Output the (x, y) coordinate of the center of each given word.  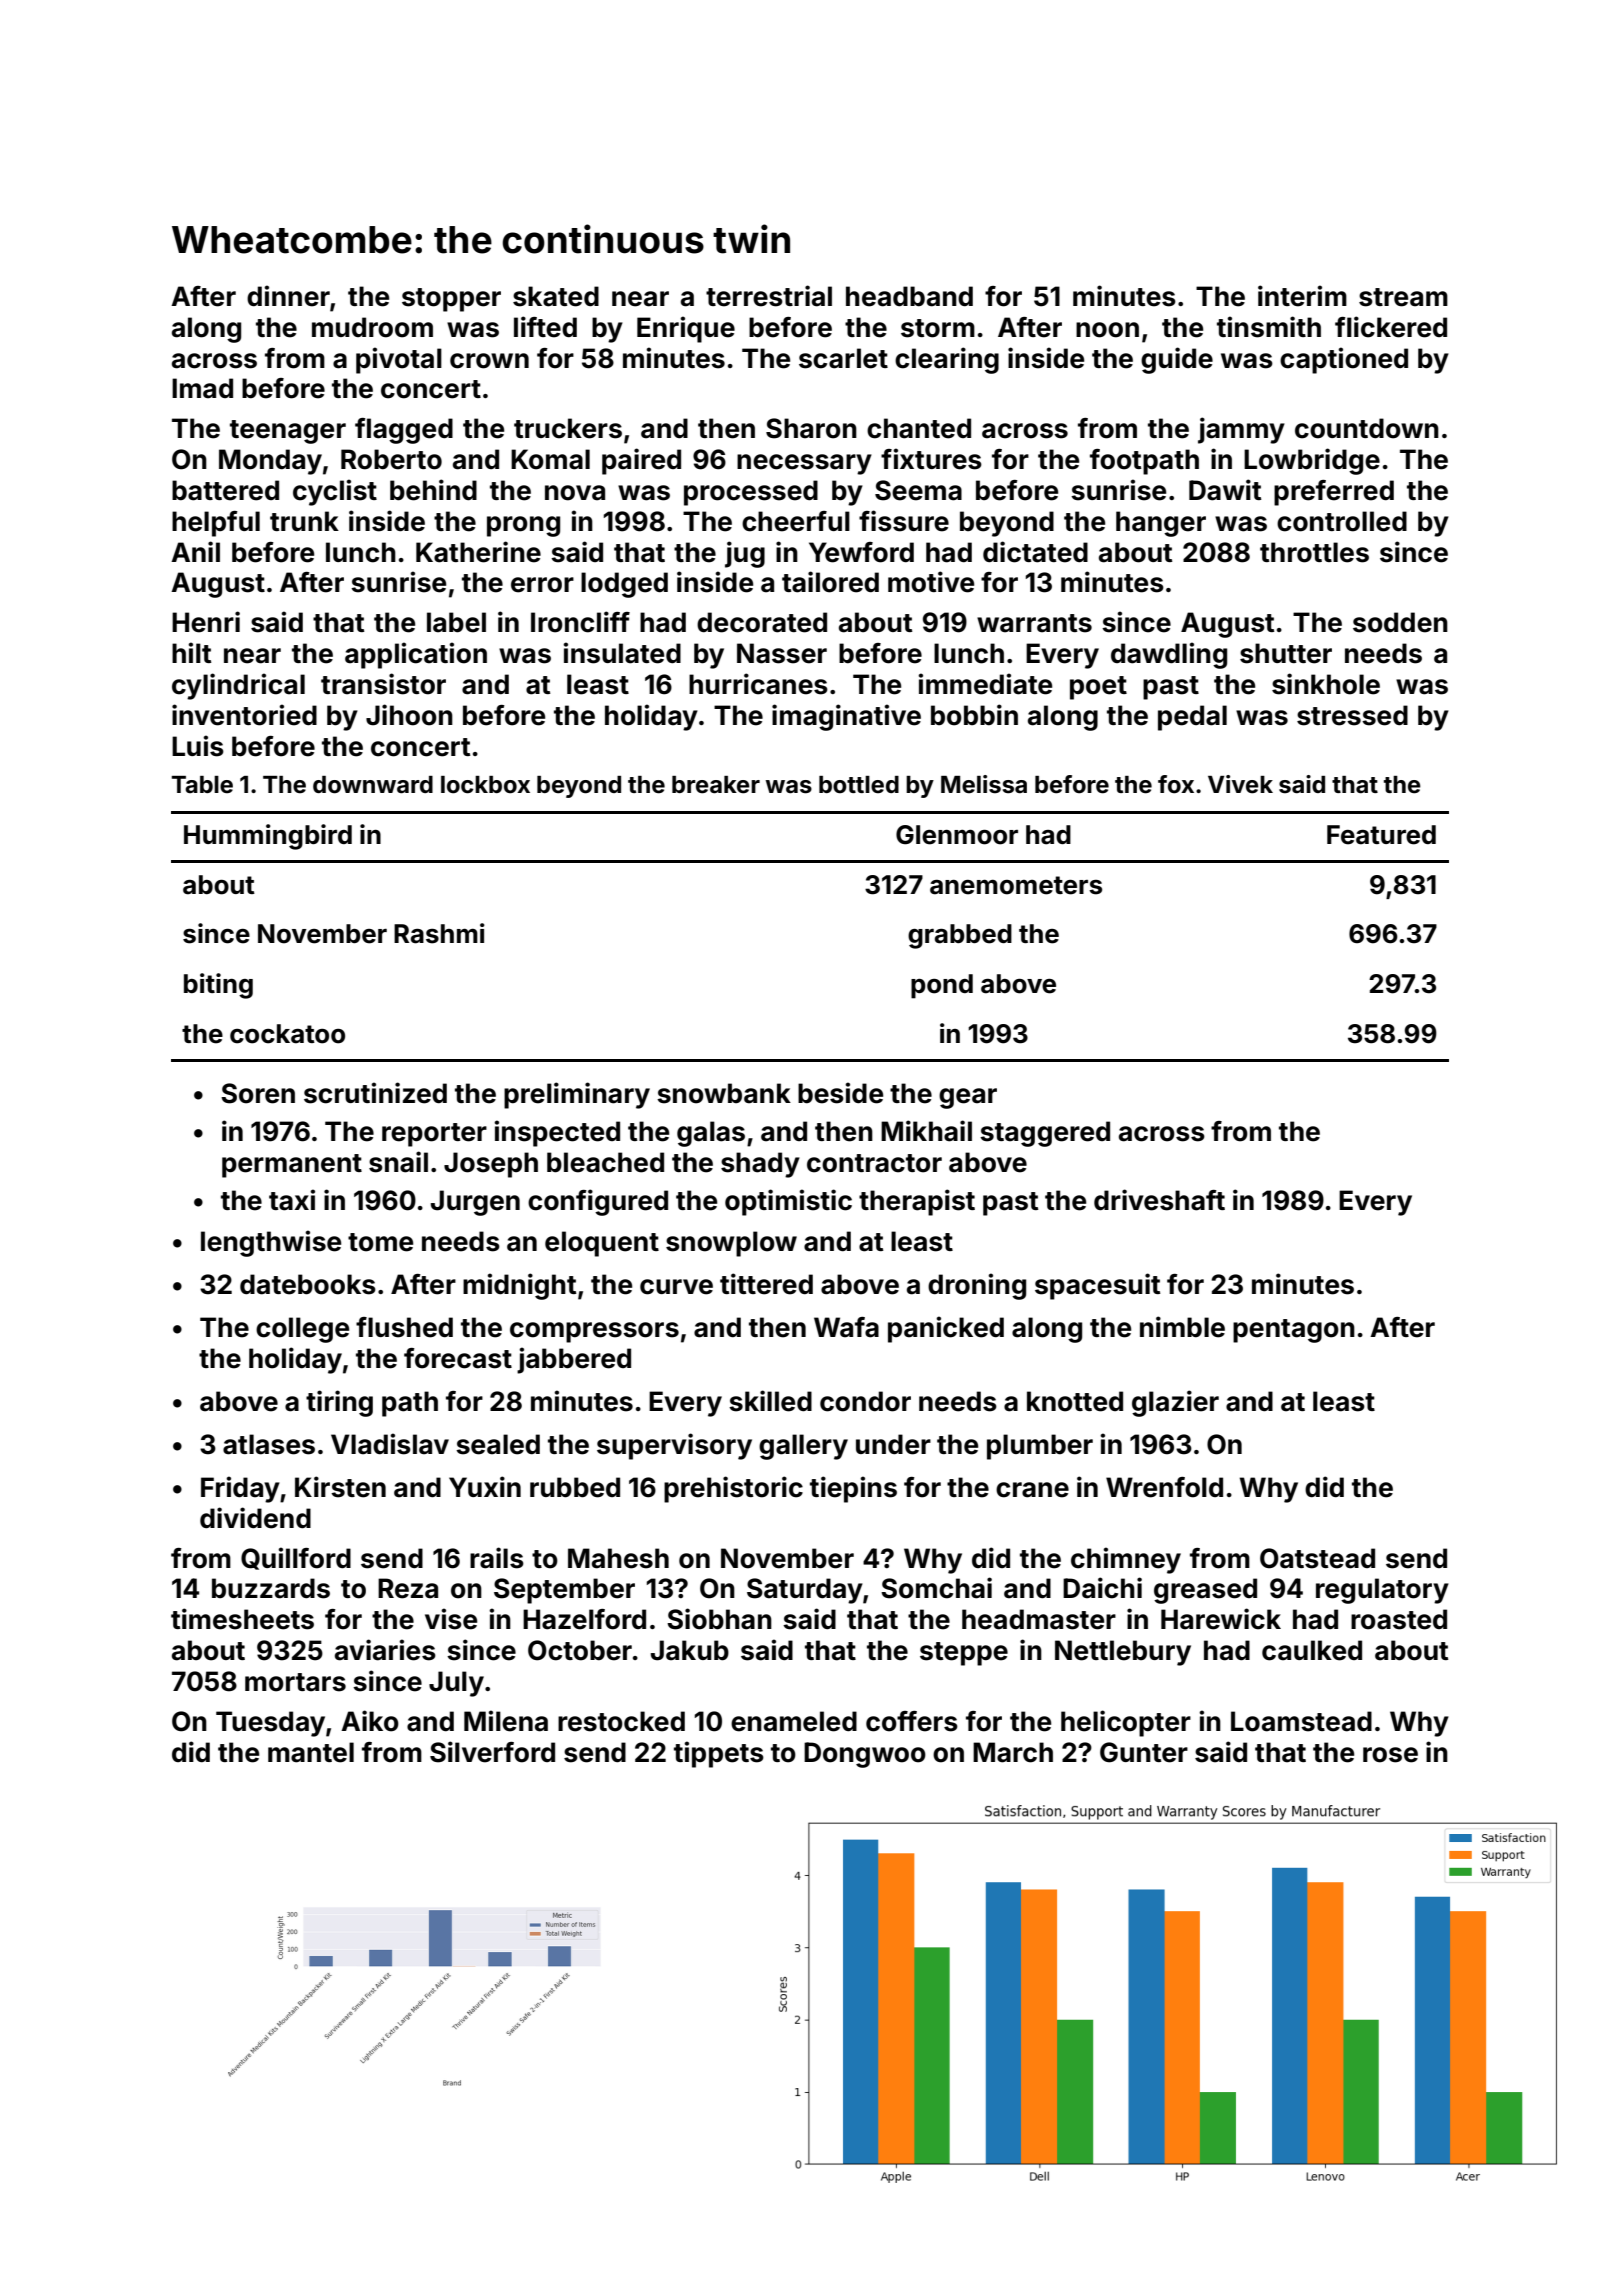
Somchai (936, 1588)
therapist (917, 1202)
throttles (1314, 552)
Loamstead (1301, 1721)
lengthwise (271, 1243)
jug (745, 554)
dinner (288, 296)
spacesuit (1097, 1286)
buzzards (271, 1588)
